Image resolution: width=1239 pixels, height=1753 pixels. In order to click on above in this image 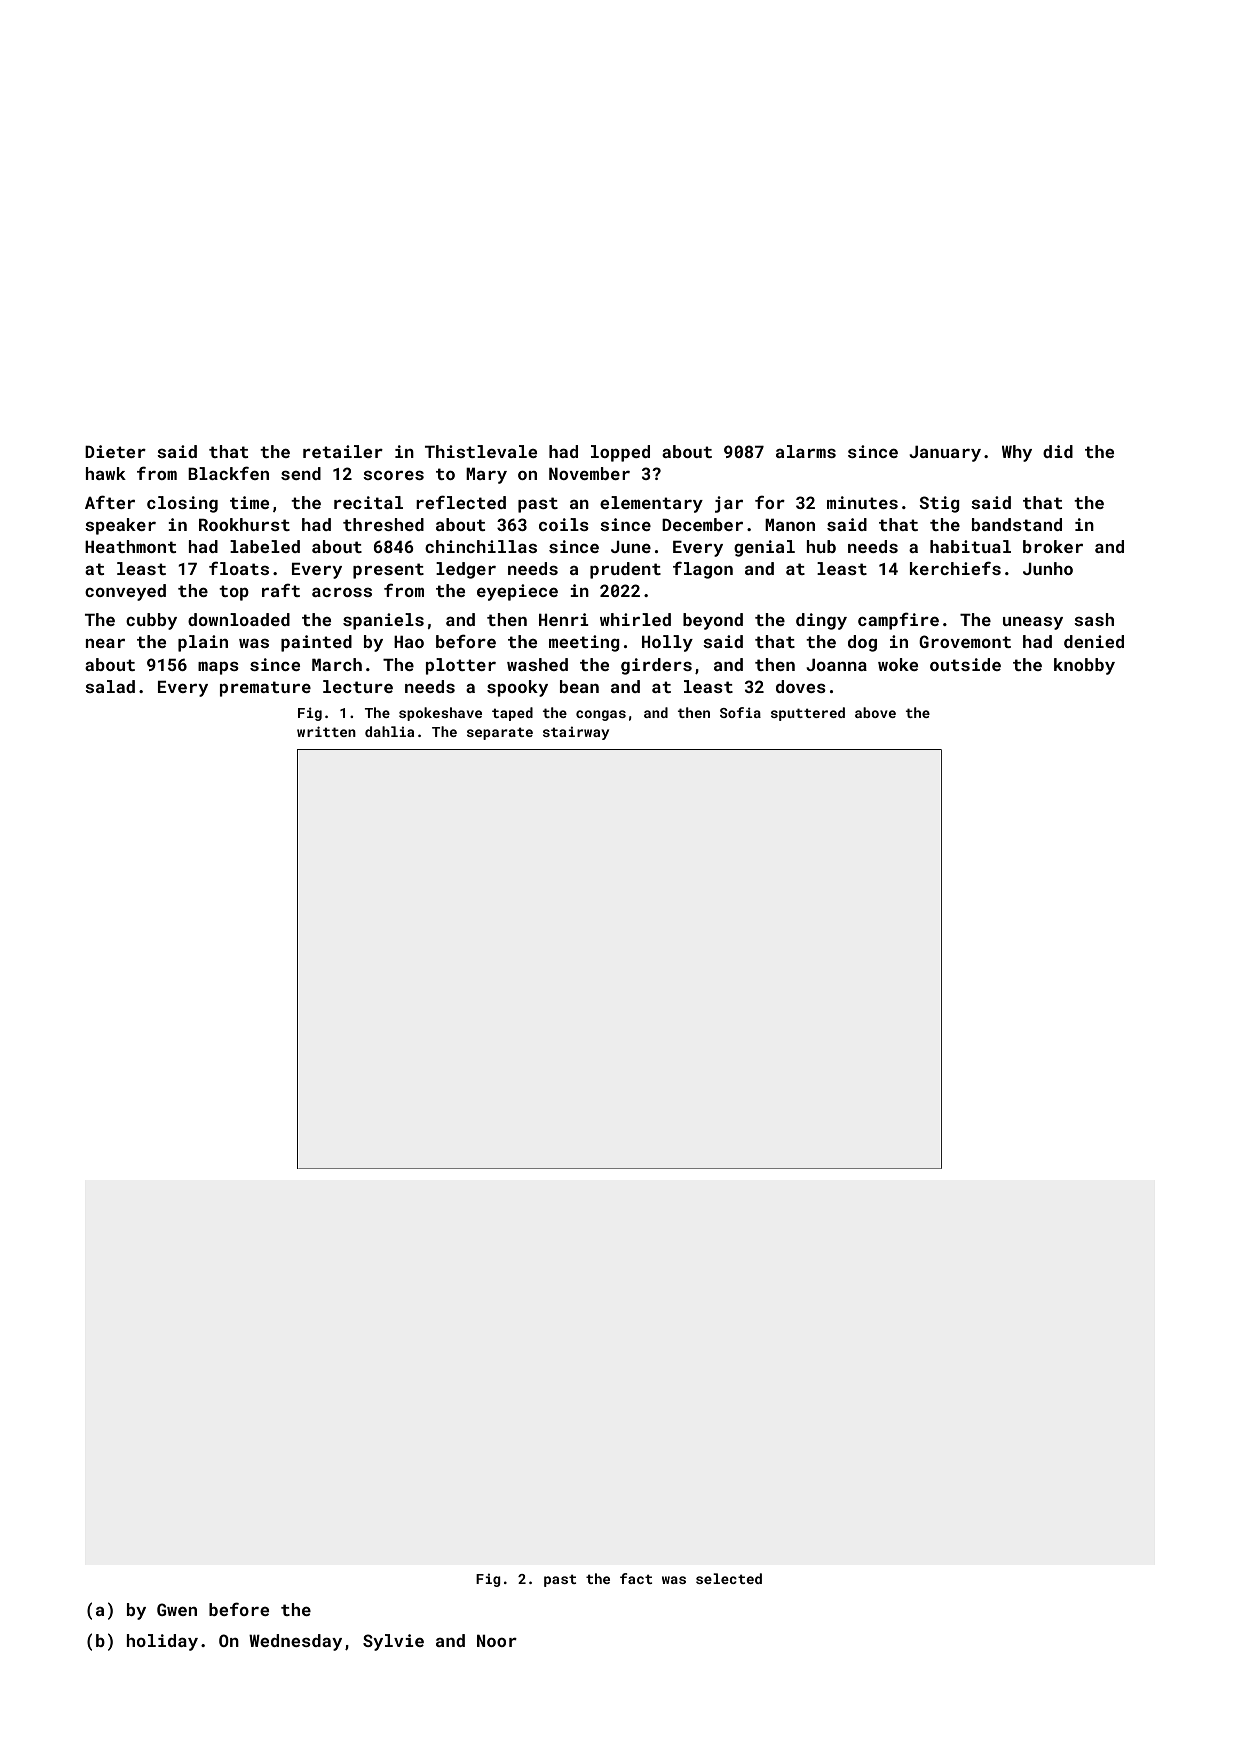, I will do `click(875, 712)`.
